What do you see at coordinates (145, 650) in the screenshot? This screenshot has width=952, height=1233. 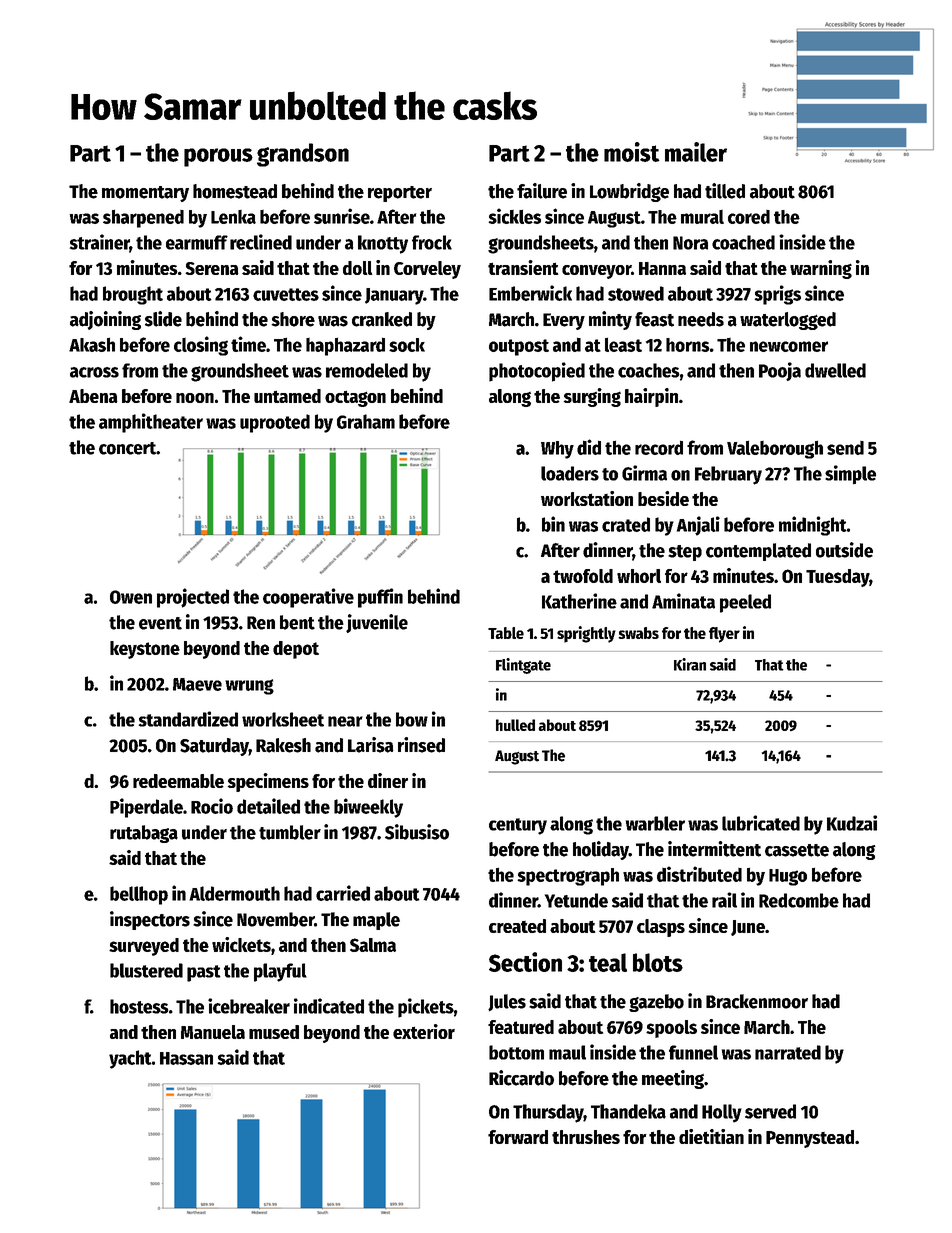 I see `keystone` at bounding box center [145, 650].
